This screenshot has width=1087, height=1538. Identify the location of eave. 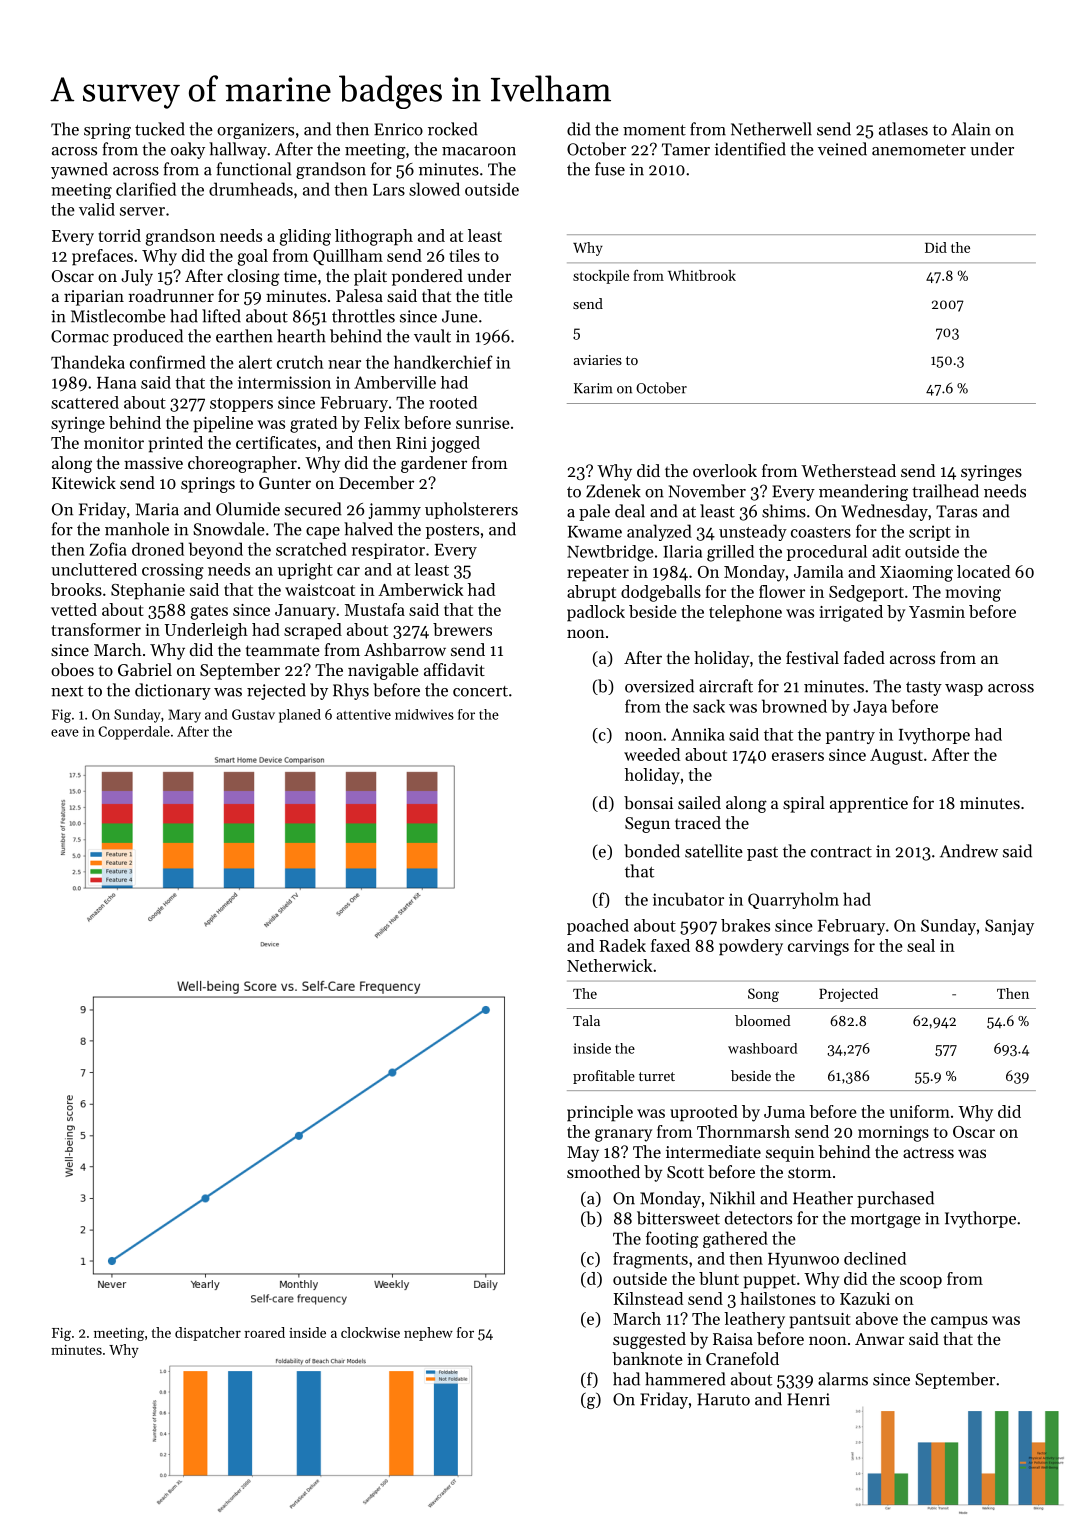
(65, 733).
